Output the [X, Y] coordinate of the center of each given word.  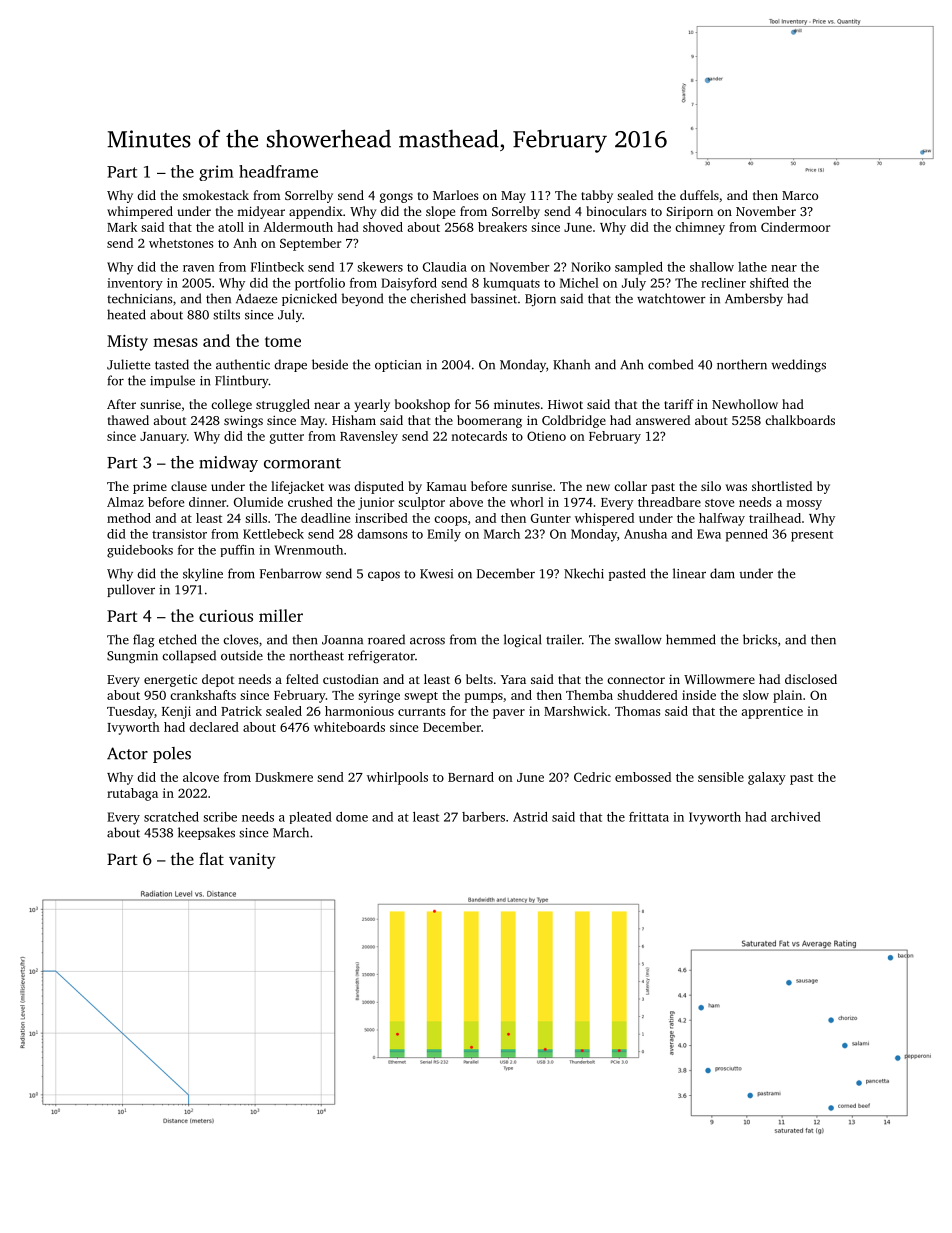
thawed [128, 420]
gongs [396, 198]
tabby [597, 196]
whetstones [181, 243]
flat [211, 858]
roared [386, 639]
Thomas [637, 711]
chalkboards [800, 420]
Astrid [530, 817]
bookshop [422, 405]
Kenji [176, 712]
